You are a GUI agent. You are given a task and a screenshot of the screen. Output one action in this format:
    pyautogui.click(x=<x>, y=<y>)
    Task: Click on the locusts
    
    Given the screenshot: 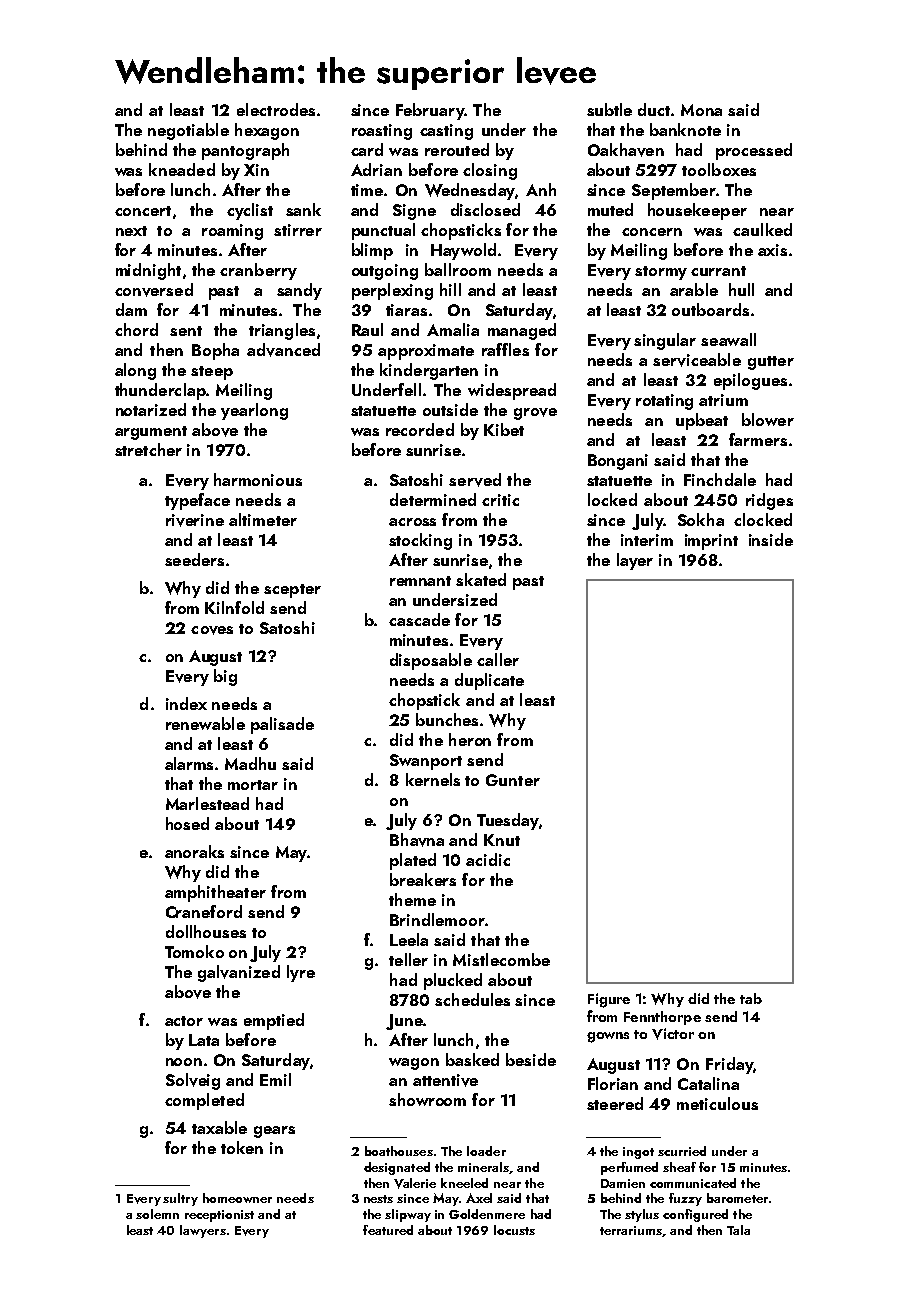 What is the action you would take?
    pyautogui.click(x=514, y=1230)
